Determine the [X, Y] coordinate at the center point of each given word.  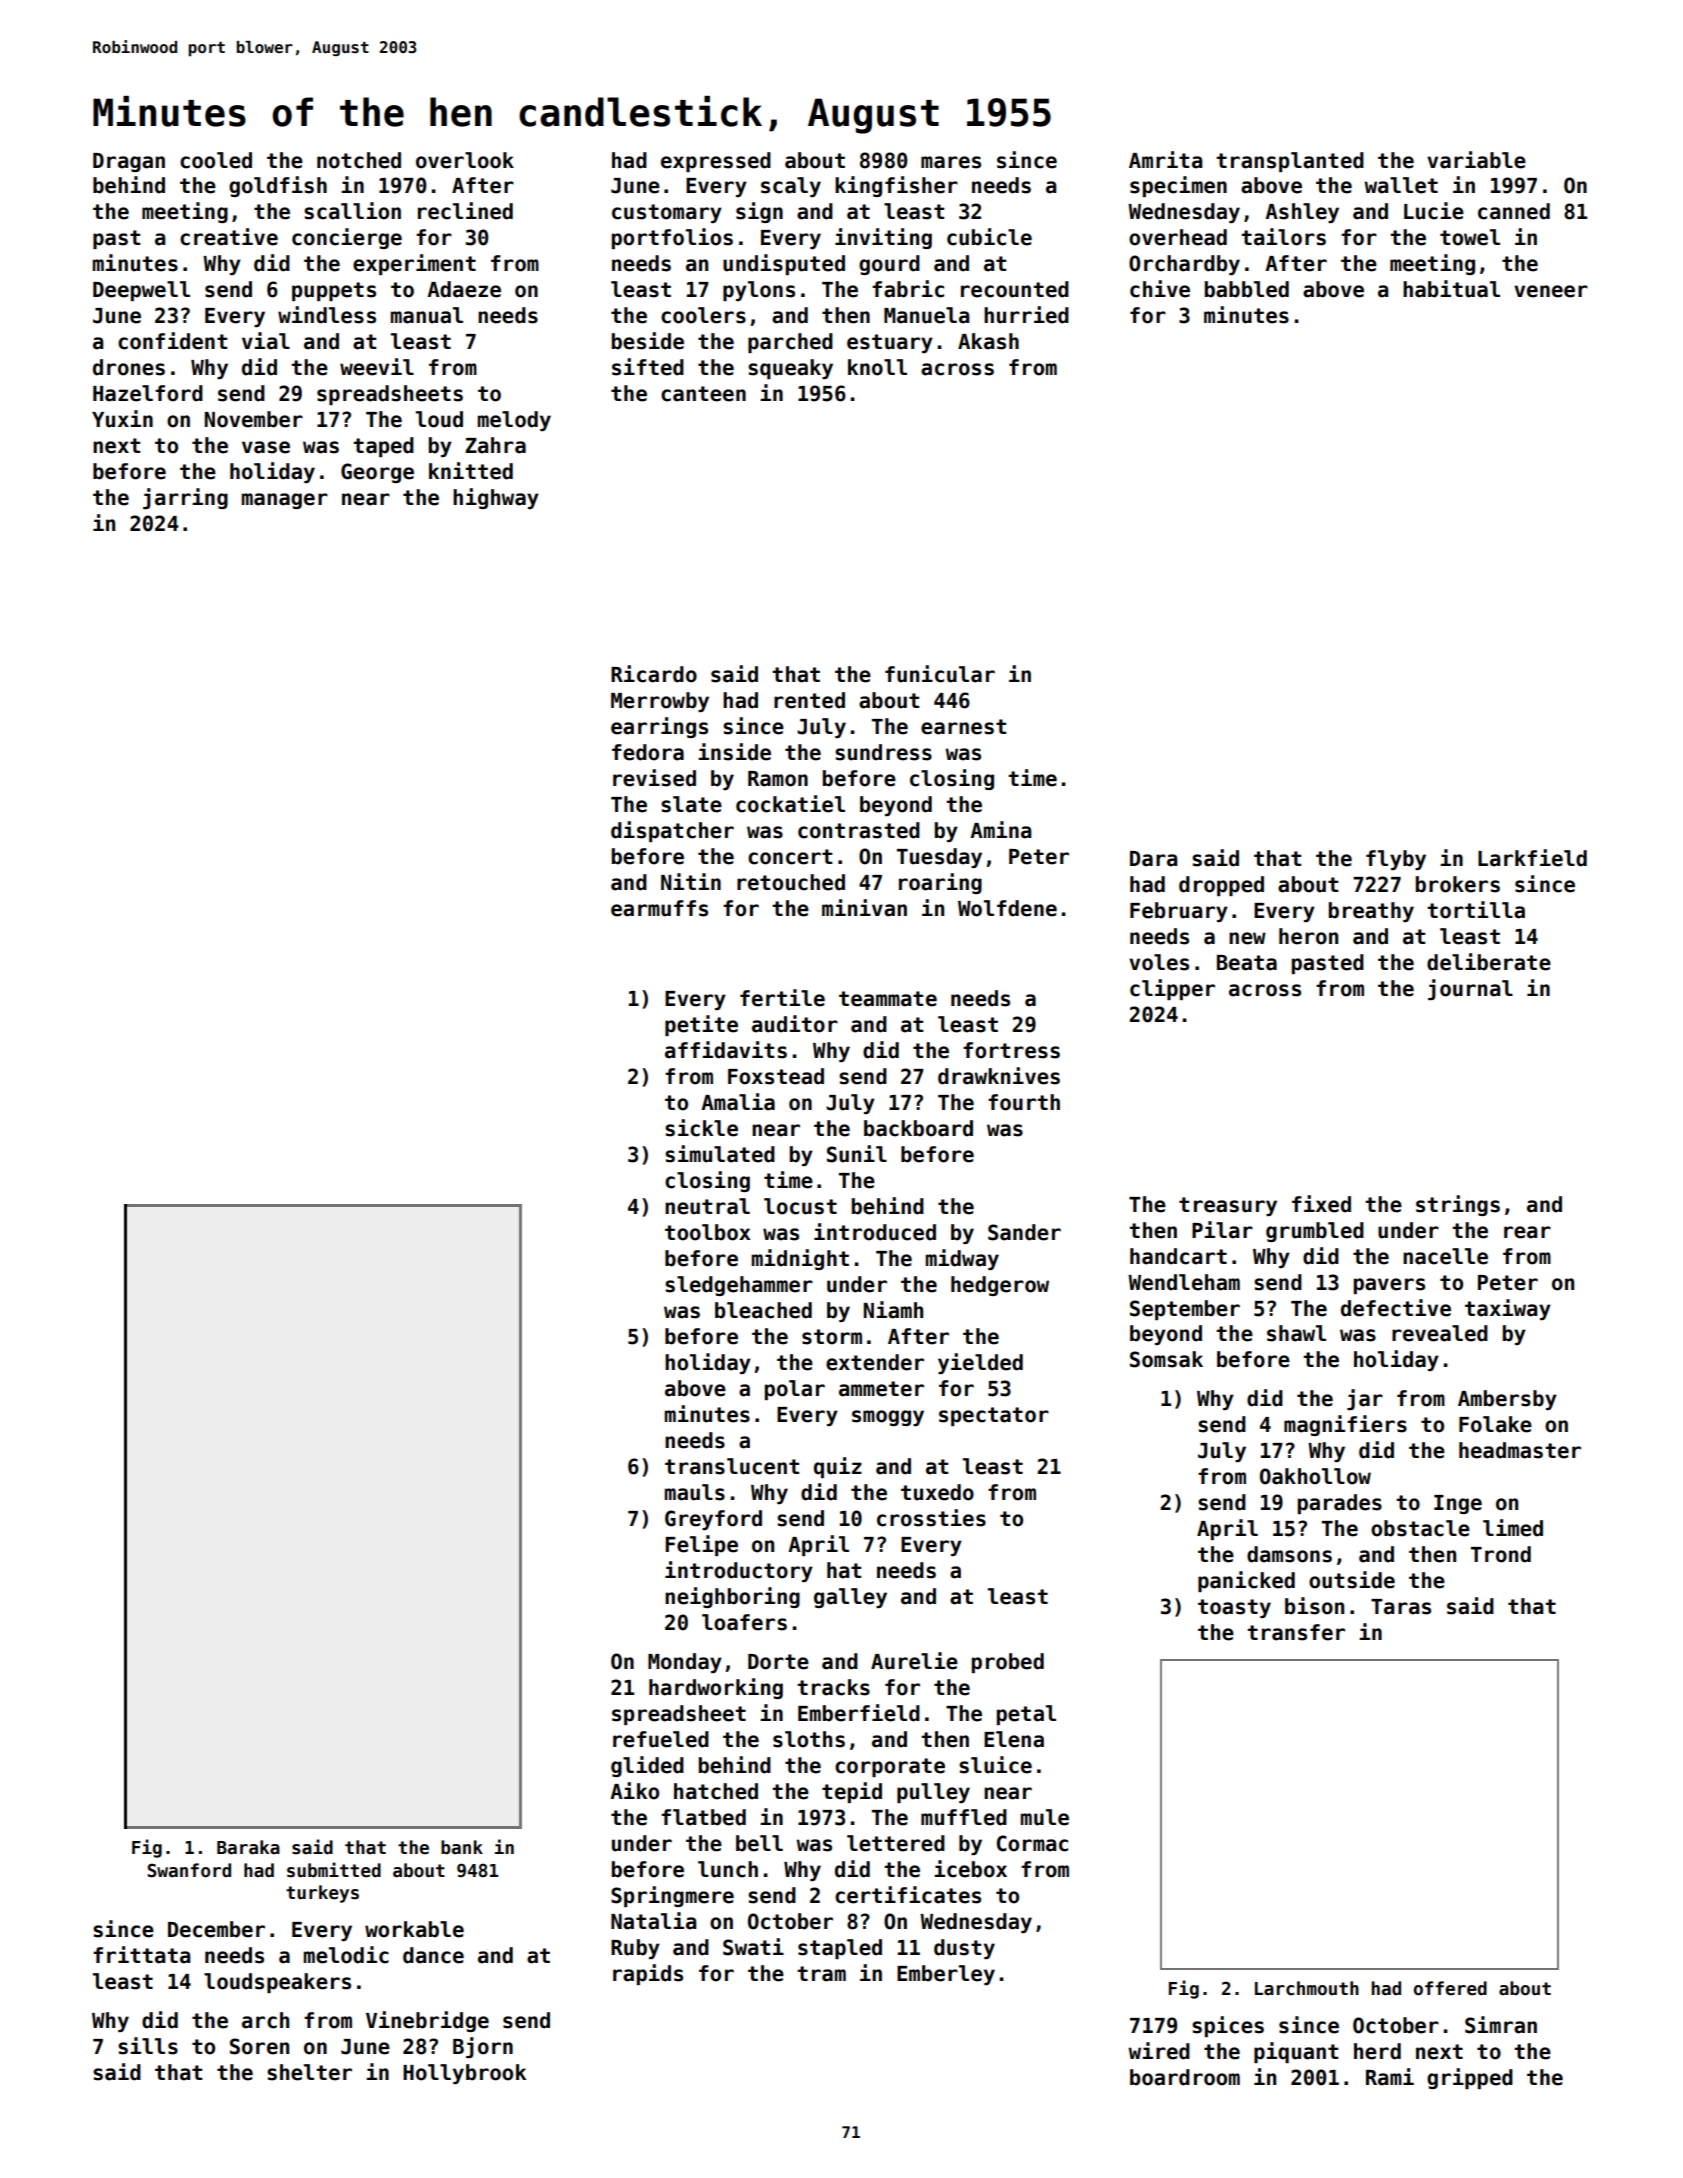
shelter [309, 2072]
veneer [1551, 291]
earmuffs [659, 908]
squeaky [790, 369]
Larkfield [1532, 858]
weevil [377, 367]
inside [734, 752]
